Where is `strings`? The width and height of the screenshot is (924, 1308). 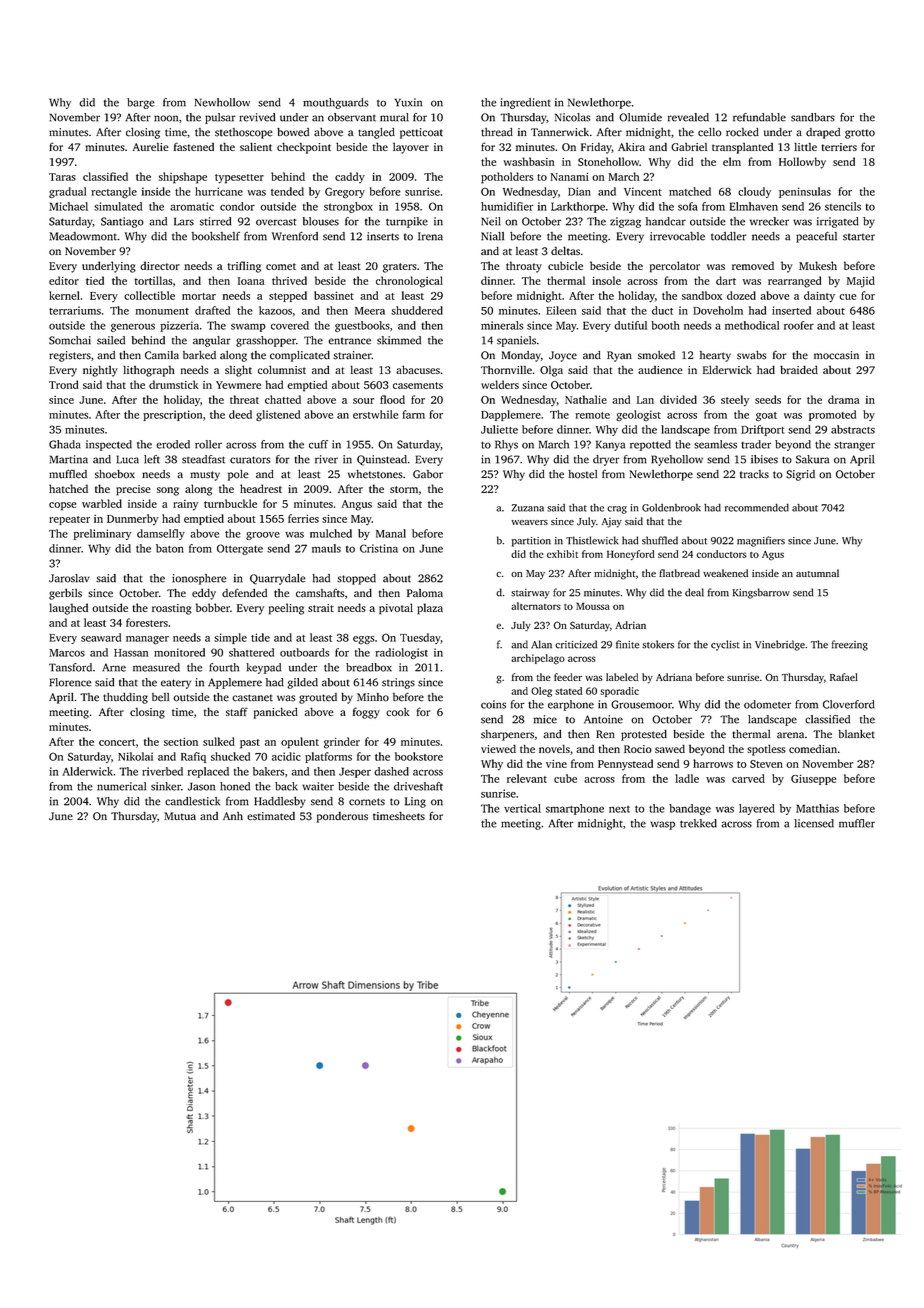 strings is located at coordinates (398, 683).
